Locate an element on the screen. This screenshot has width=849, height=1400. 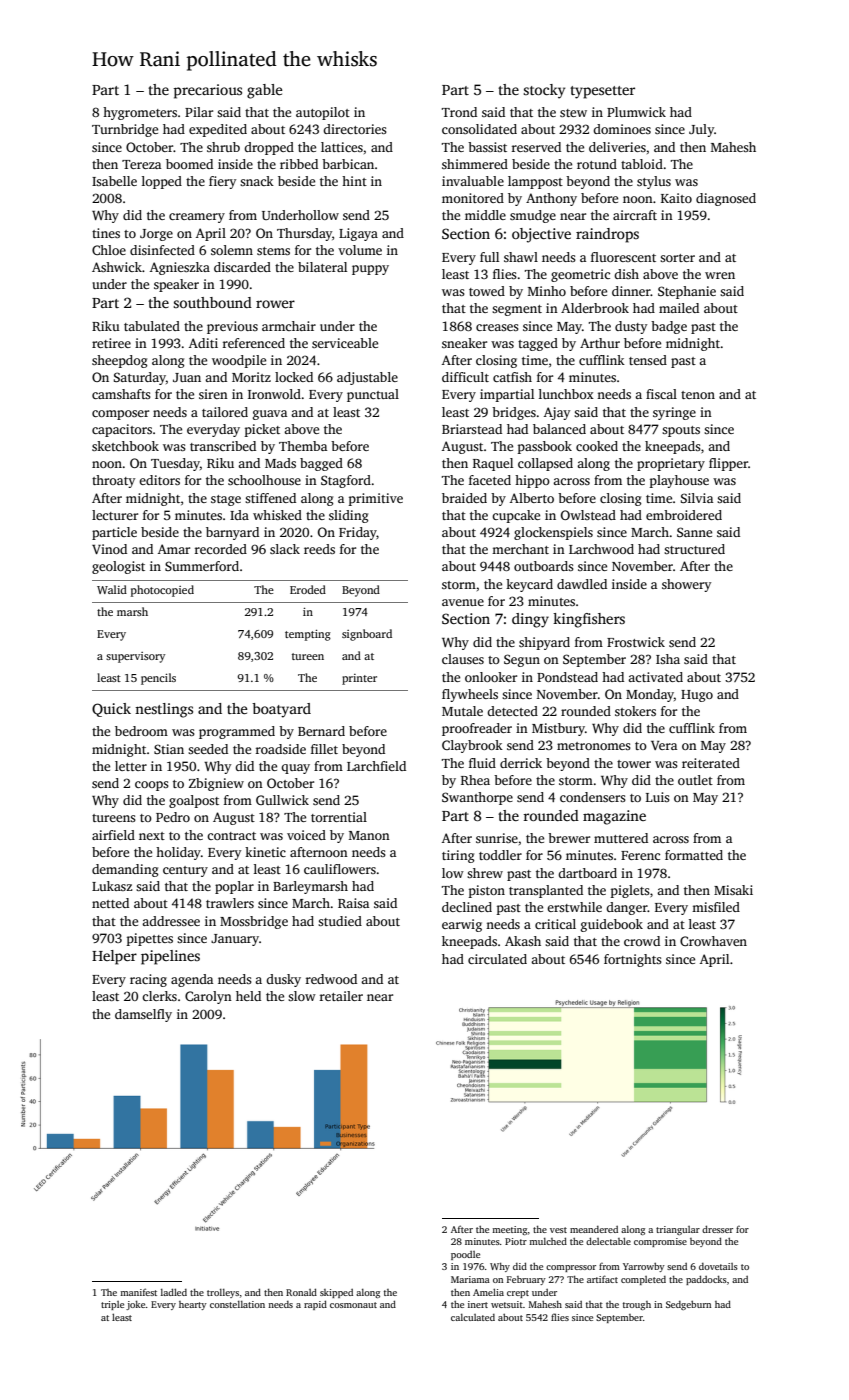
calculated is located at coordinates (473, 1317).
